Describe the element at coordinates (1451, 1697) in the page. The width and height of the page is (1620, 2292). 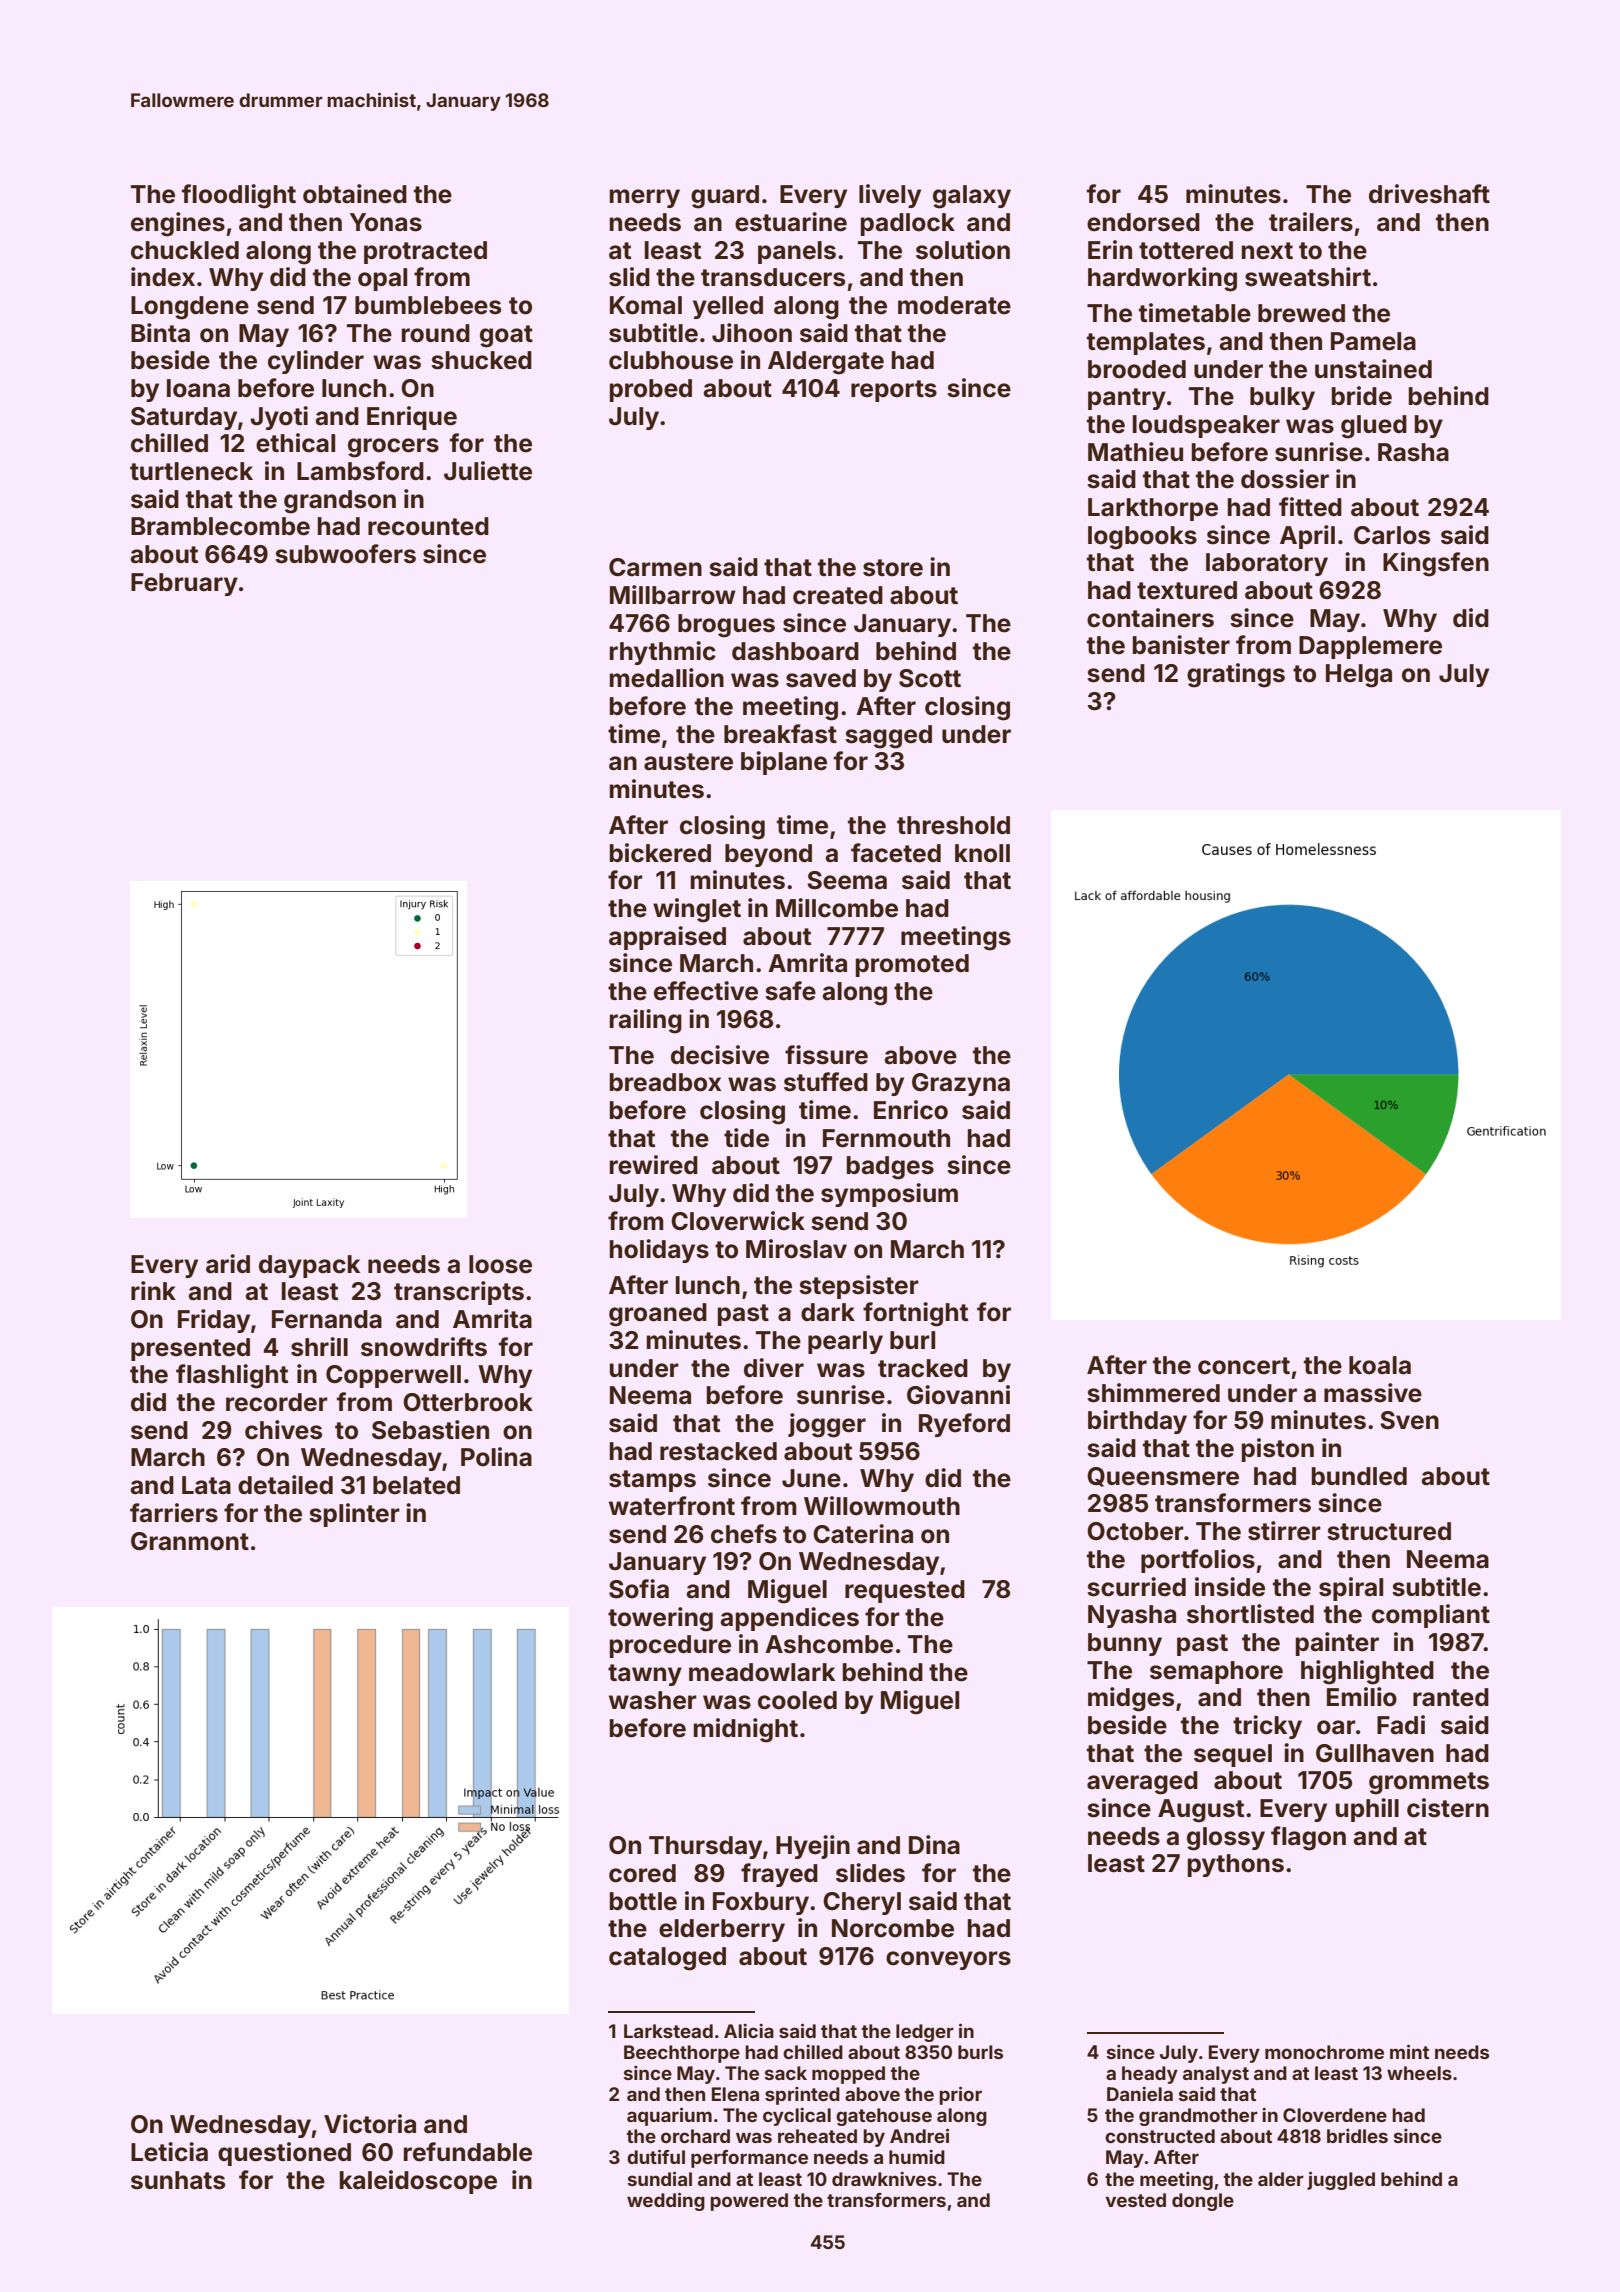
I see `ranted` at that location.
